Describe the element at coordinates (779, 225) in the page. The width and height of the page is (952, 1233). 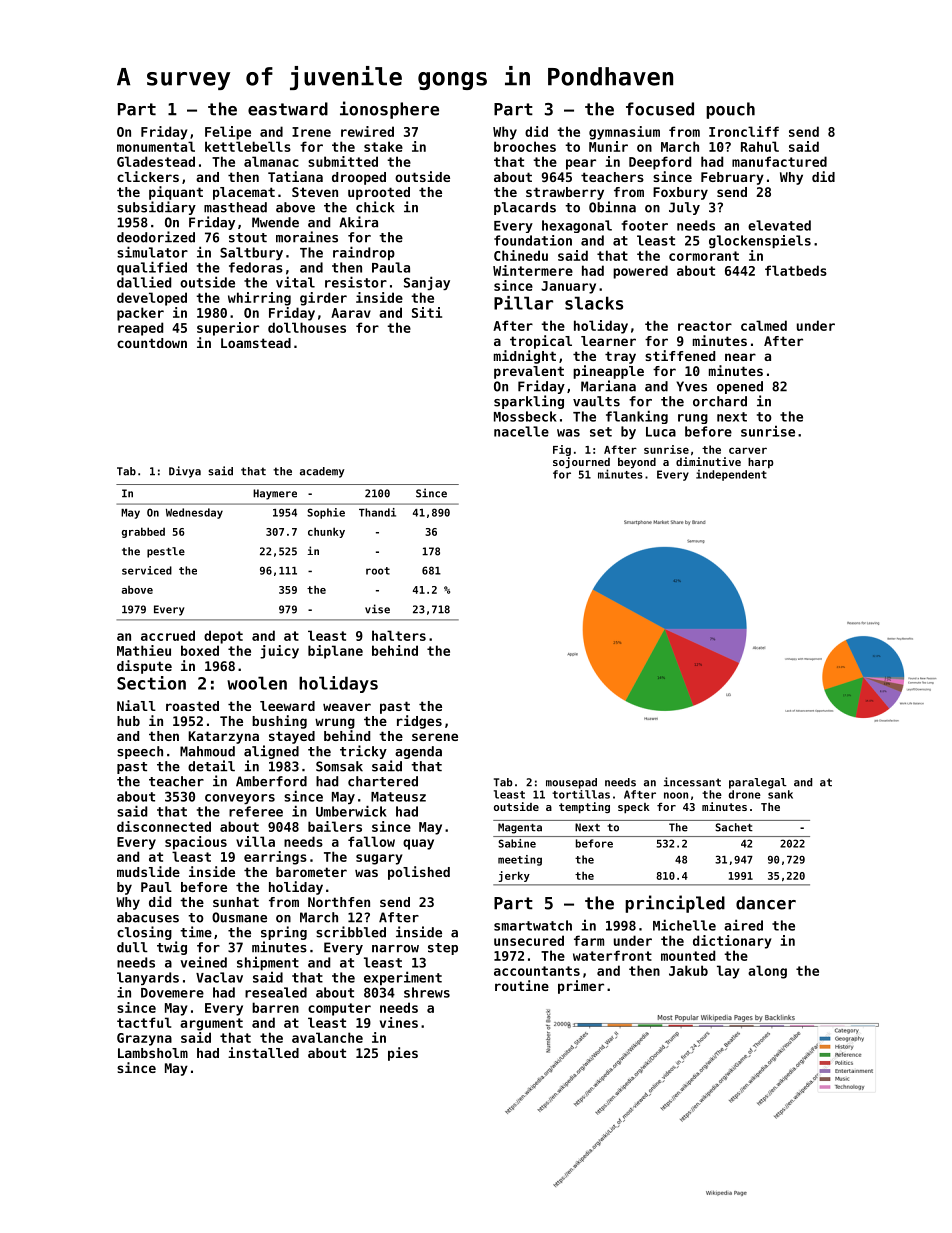
I see `elevated` at that location.
